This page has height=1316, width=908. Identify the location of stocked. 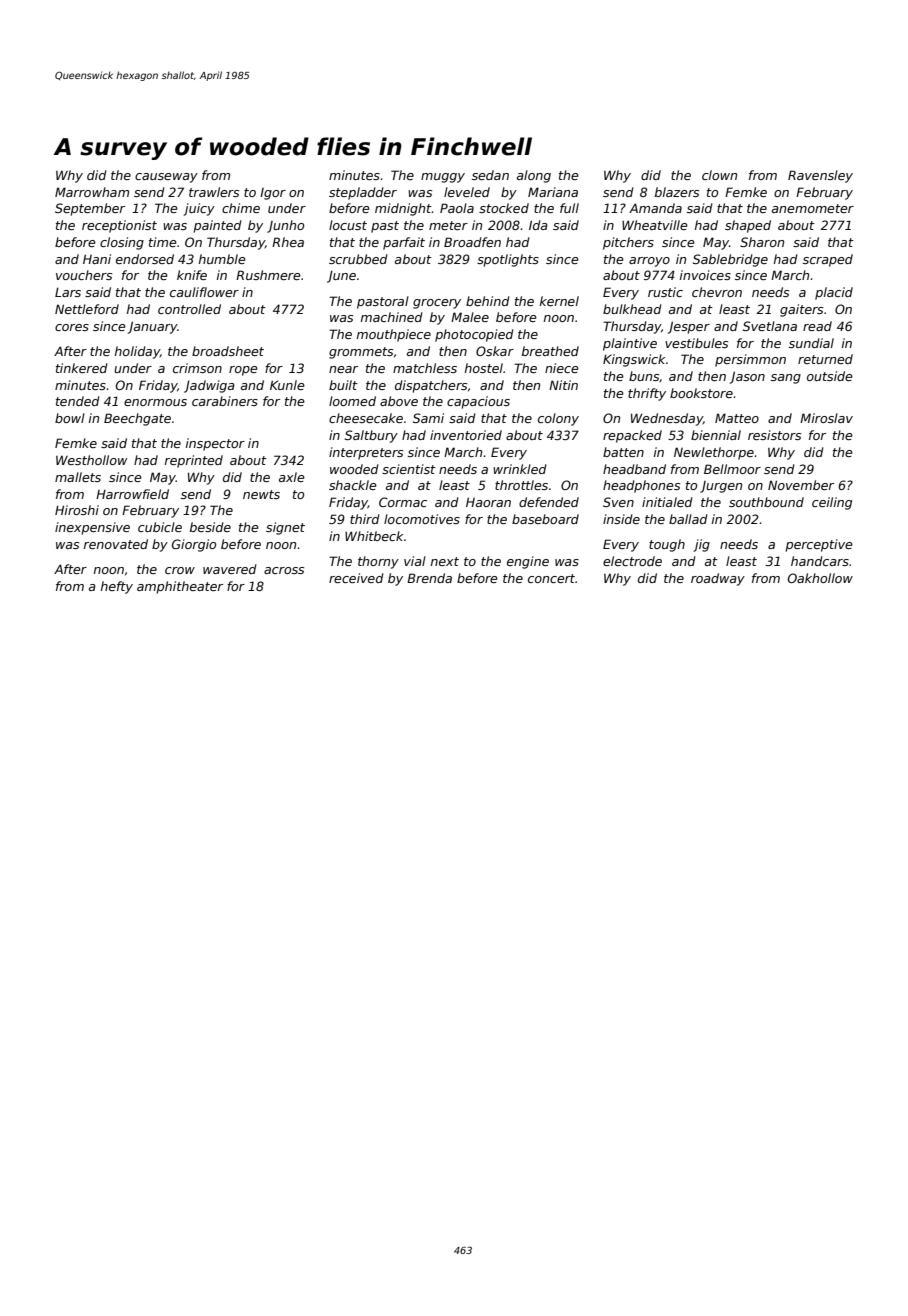
(504, 208).
